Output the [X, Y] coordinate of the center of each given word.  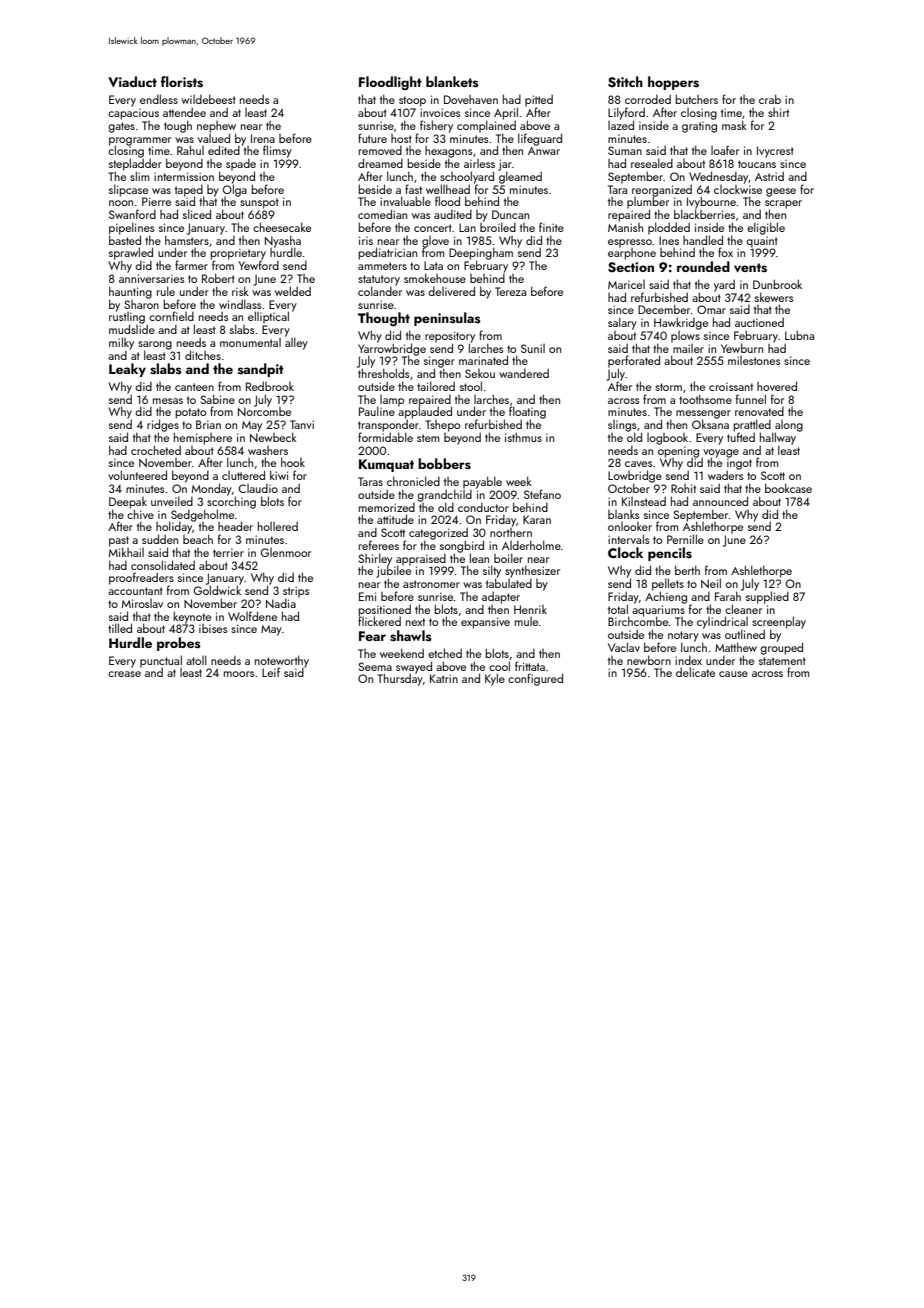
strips [296, 592]
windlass [240, 304]
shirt [778, 112]
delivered [451, 291]
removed [380, 150]
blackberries [704, 214]
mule [526, 621]
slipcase [128, 190]
